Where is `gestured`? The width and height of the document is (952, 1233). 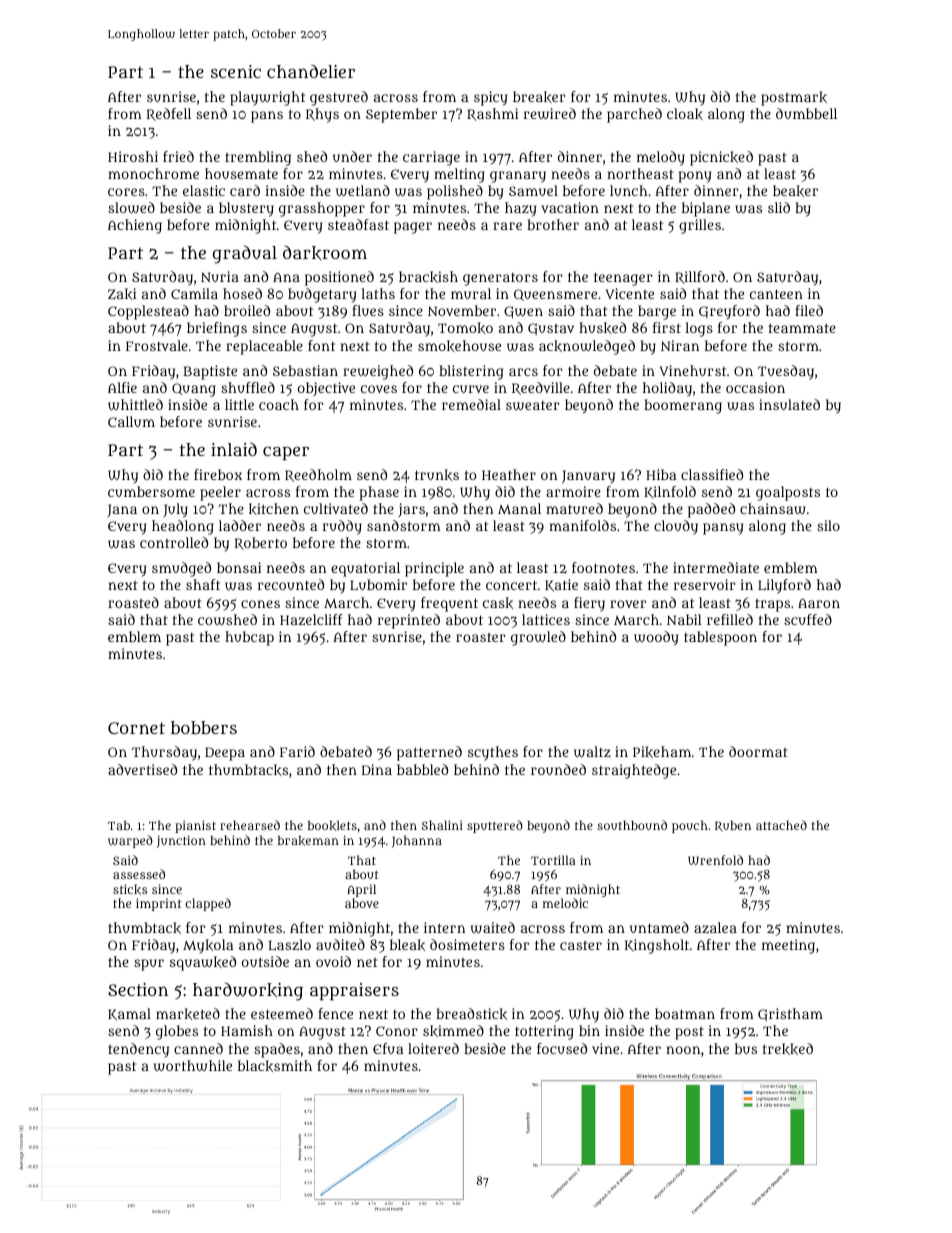
gestured is located at coordinates (339, 98).
